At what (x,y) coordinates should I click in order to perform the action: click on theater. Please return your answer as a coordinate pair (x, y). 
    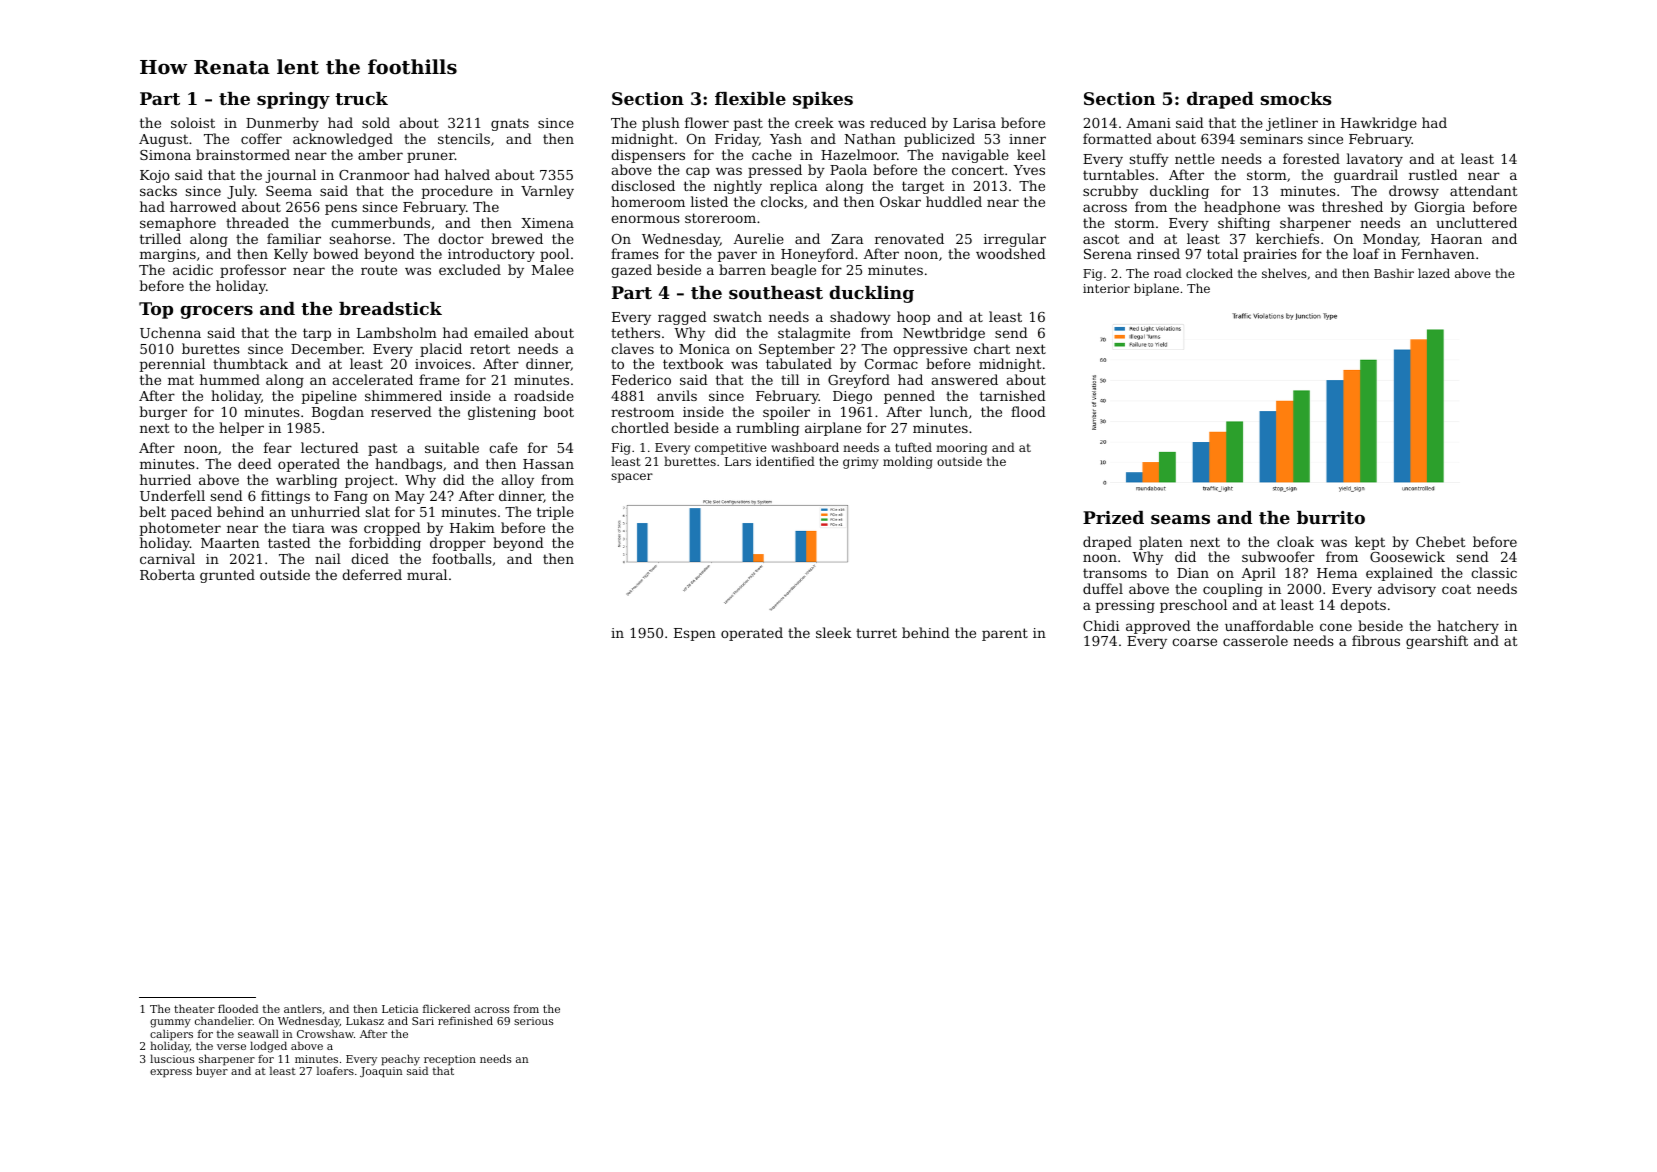
    Looking at the image, I should click on (194, 1008).
